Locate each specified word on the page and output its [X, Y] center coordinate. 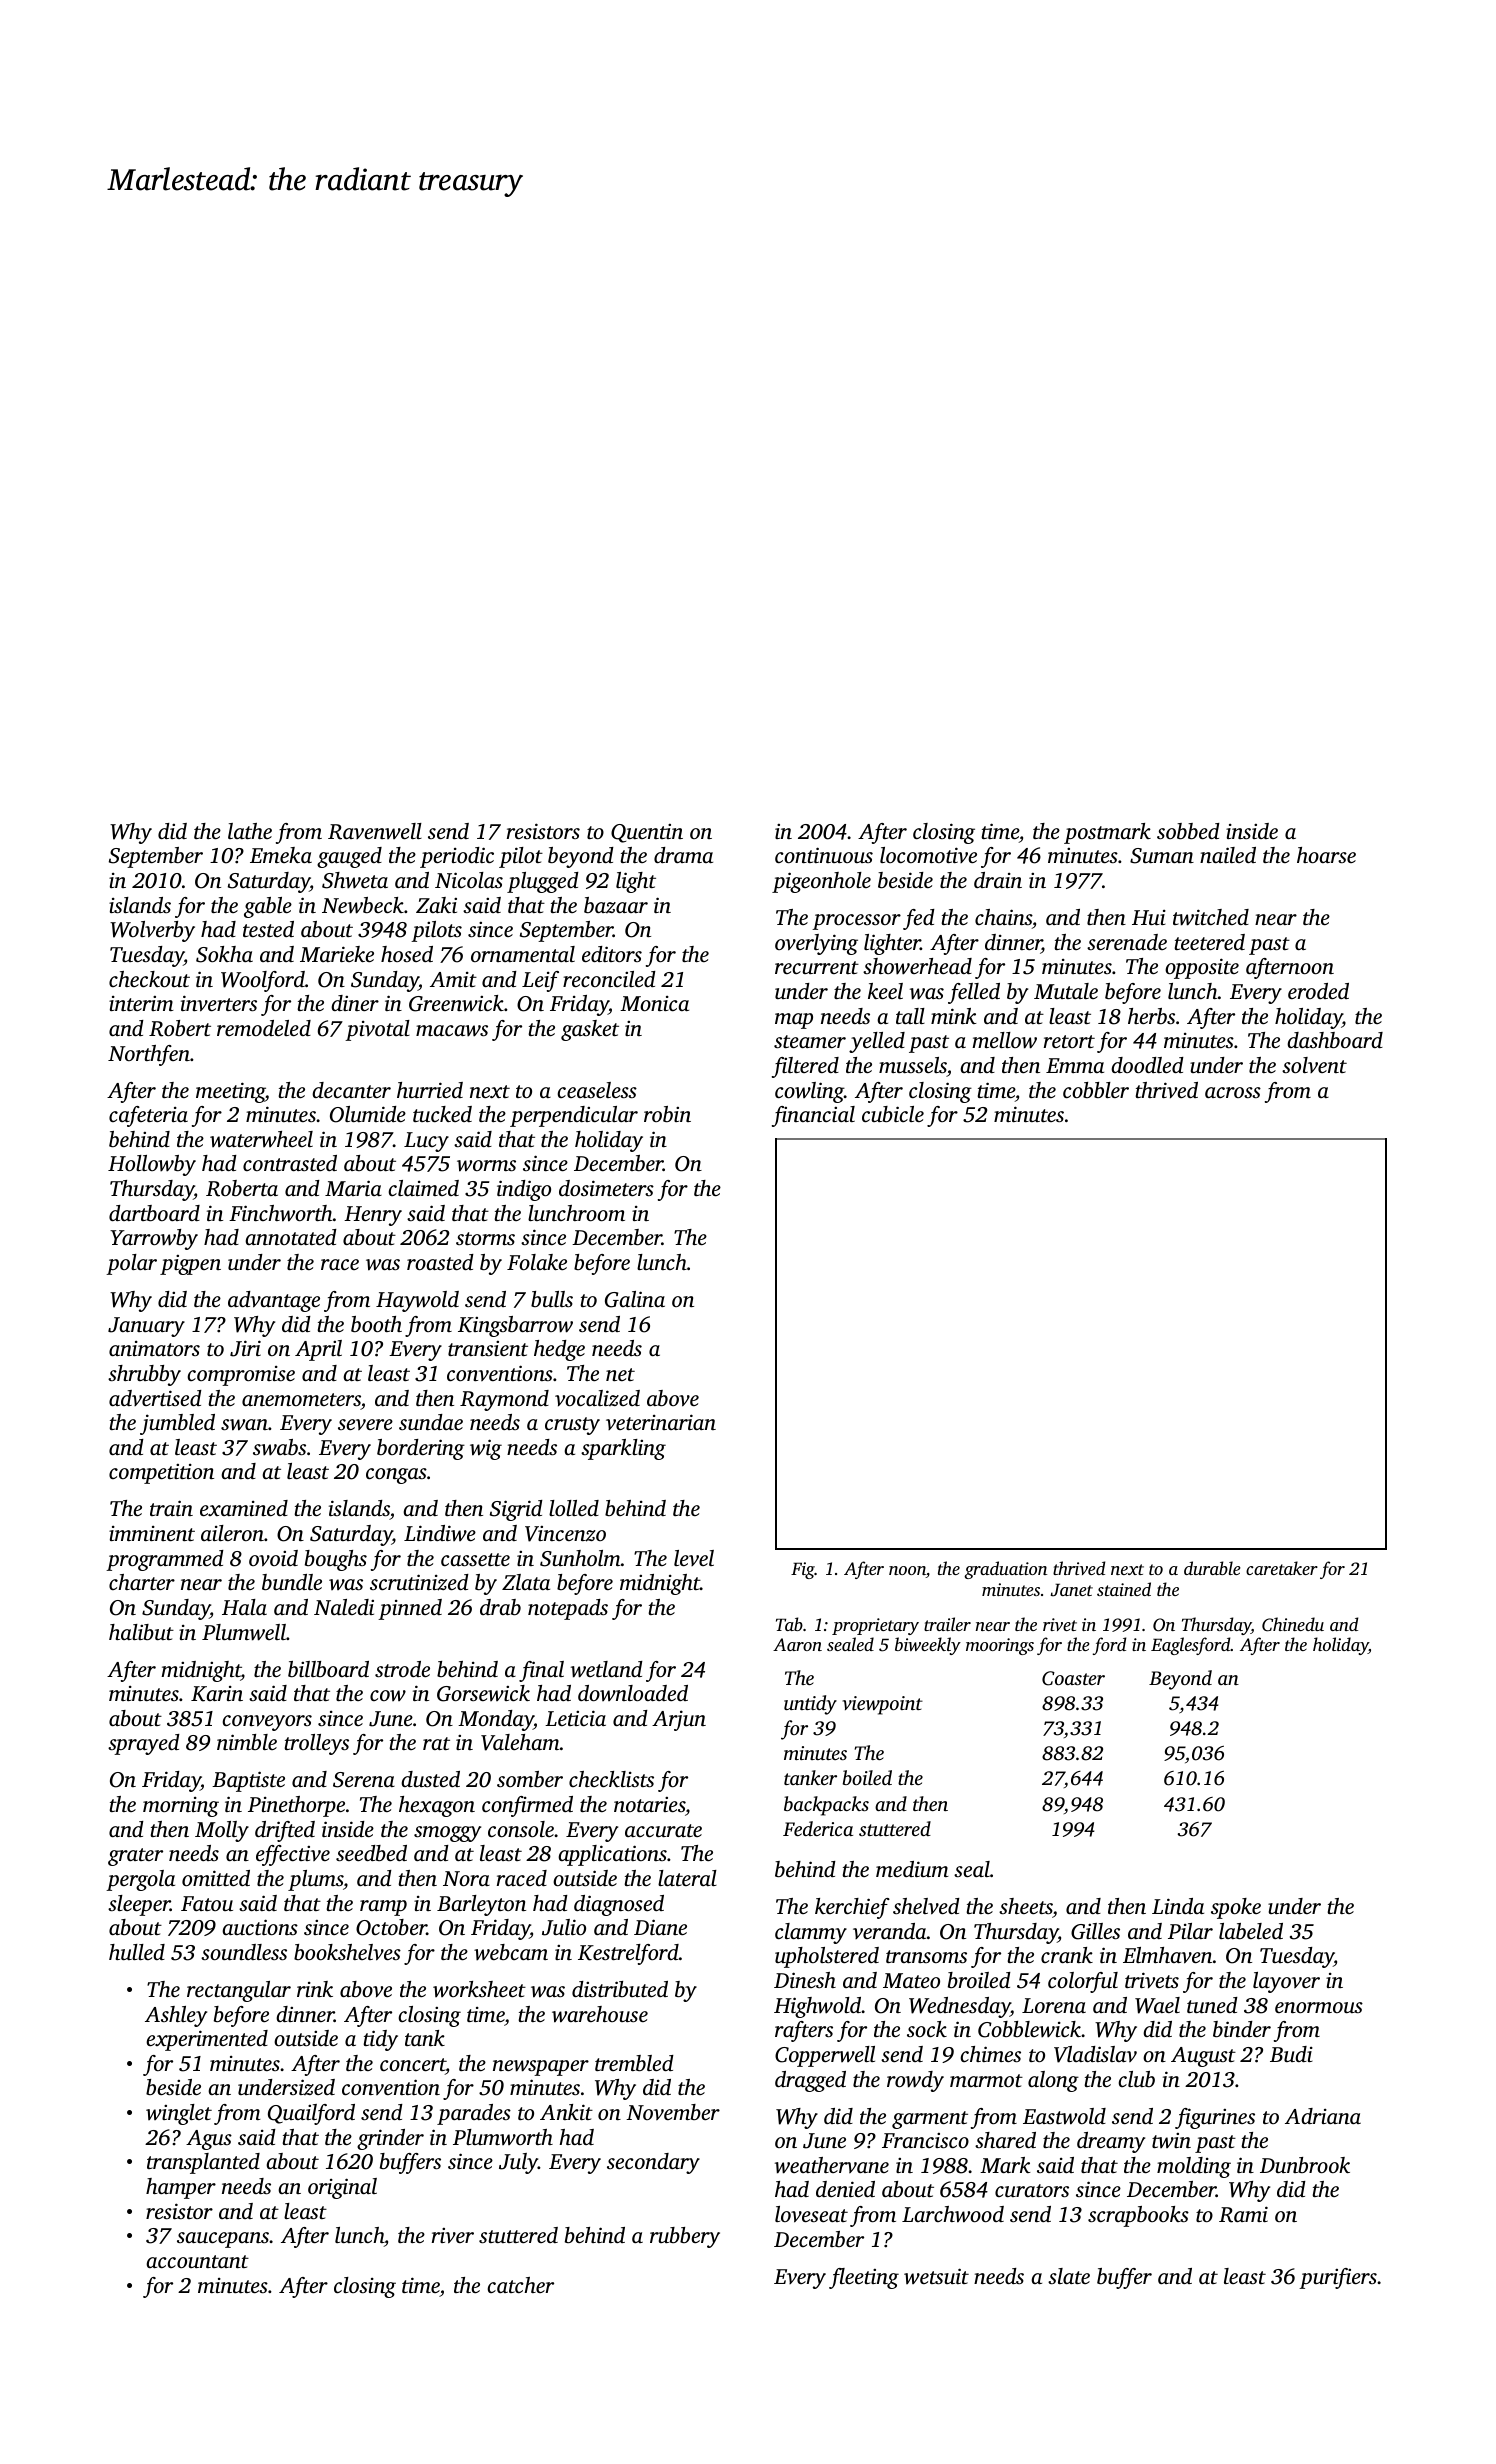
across [1233, 1092]
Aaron [797, 1644]
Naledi [344, 1607]
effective [293, 1855]
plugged [543, 882]
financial [813, 1116]
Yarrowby [154, 1239]
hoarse [1326, 855]
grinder [390, 2139]
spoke [1236, 1908]
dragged [810, 2081]
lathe [250, 831]
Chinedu [1293, 1624]
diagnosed [619, 1905]
